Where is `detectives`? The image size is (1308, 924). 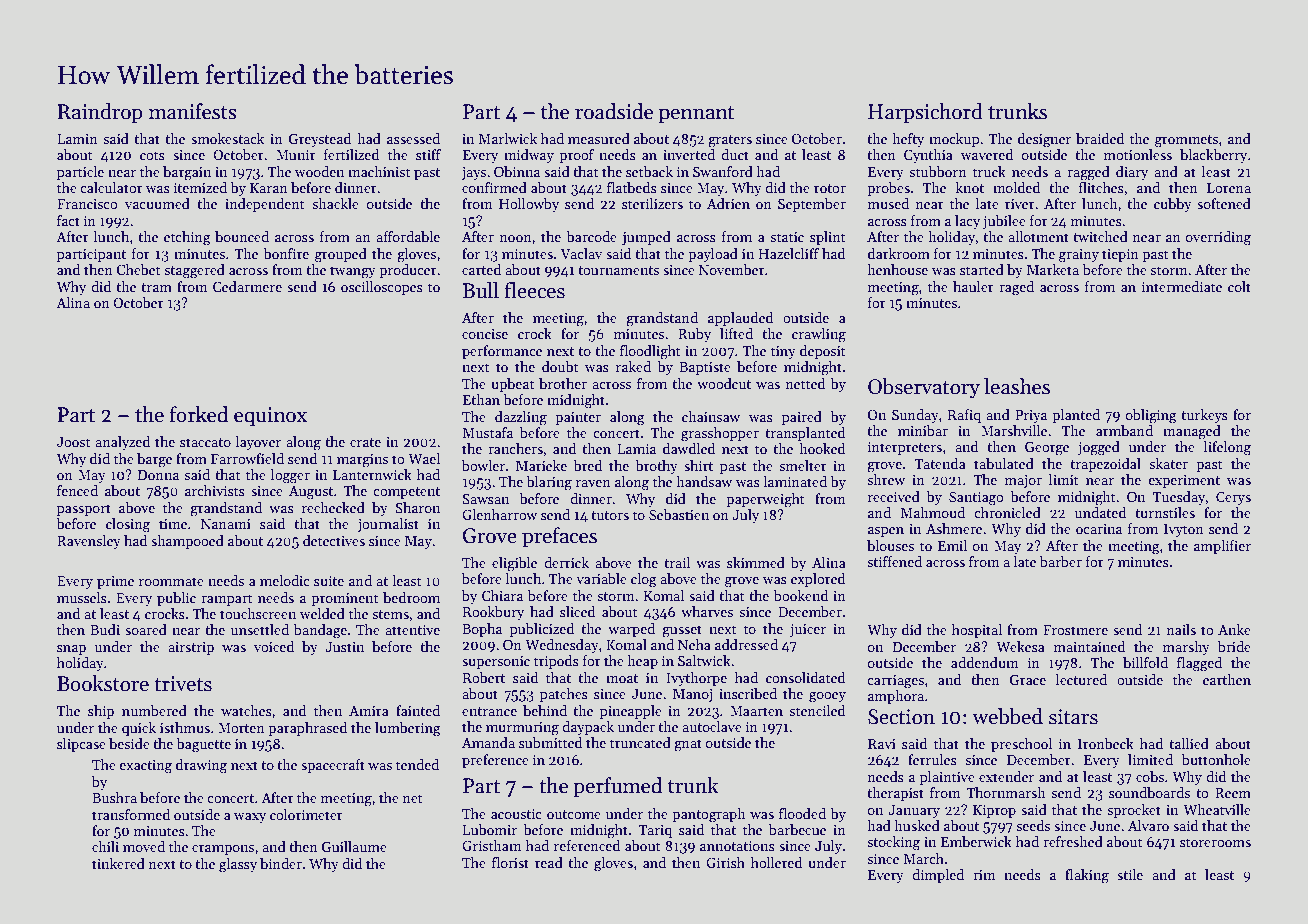 detectives is located at coordinates (334, 540).
